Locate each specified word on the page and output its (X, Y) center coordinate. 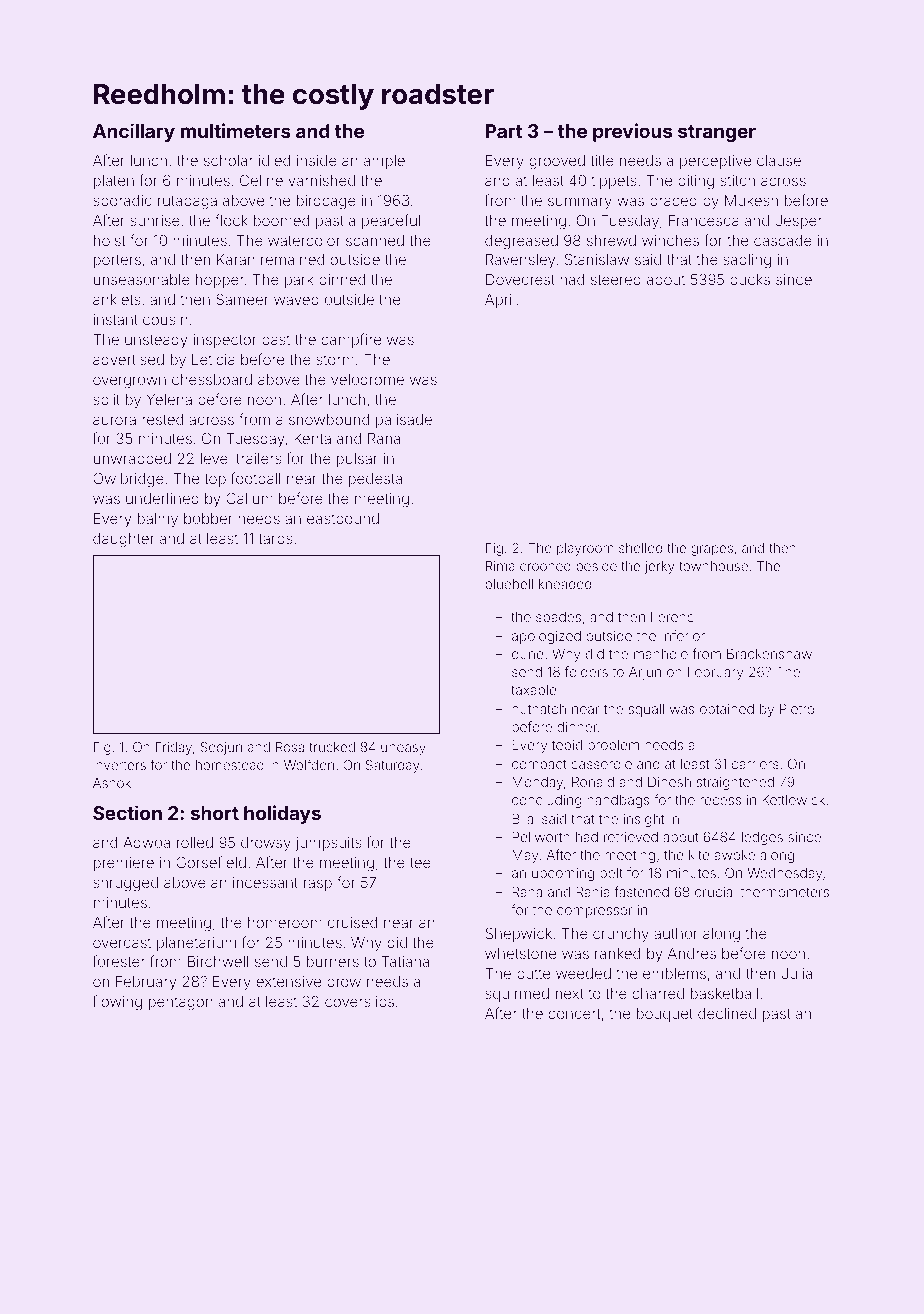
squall (646, 710)
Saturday (392, 766)
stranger (717, 133)
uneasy (403, 749)
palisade (404, 421)
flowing (117, 1003)
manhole (661, 654)
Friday (174, 748)
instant (116, 319)
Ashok (112, 783)
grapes (712, 550)
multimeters (236, 130)
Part (504, 131)
